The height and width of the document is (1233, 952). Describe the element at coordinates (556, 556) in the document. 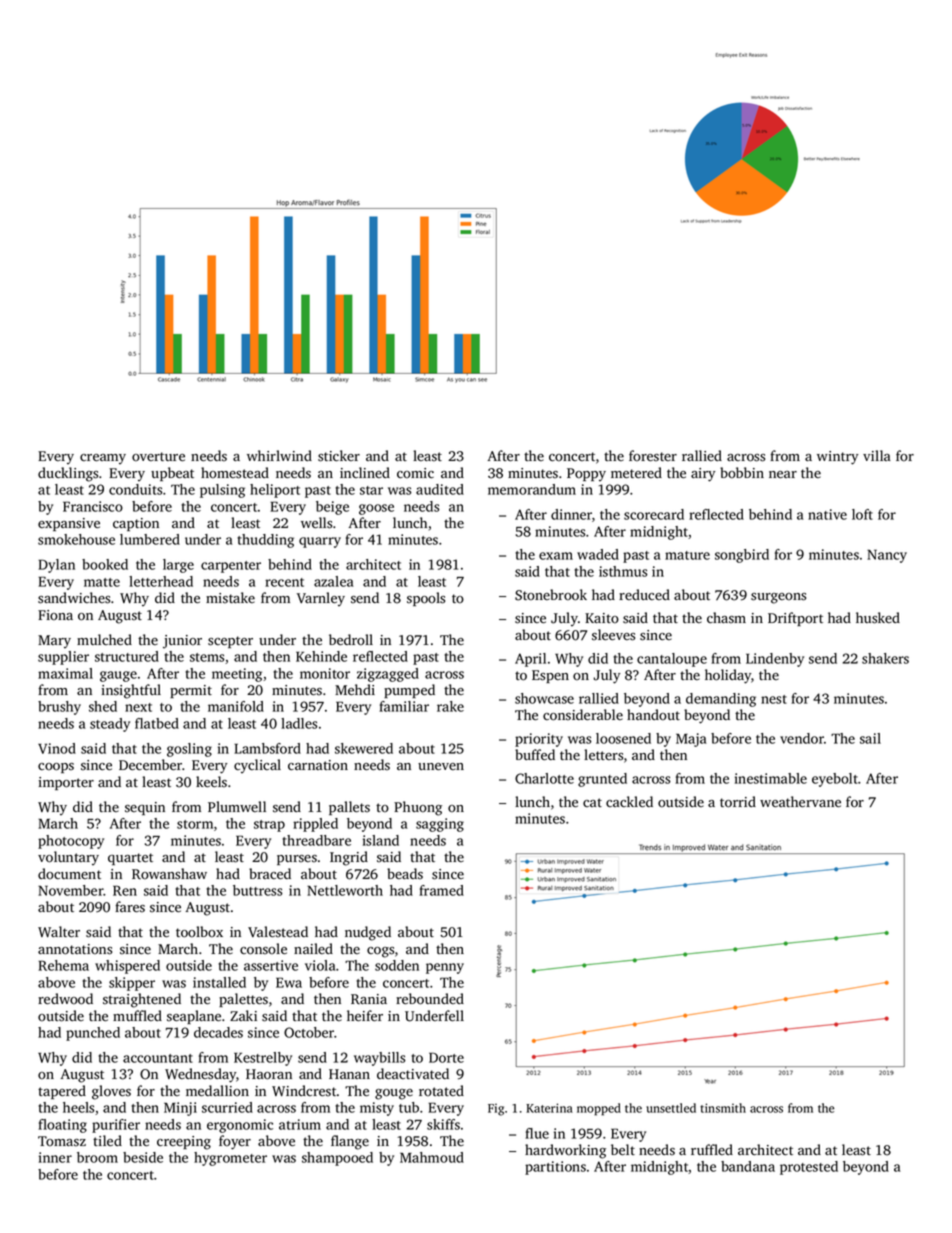

I see `exam` at that location.
